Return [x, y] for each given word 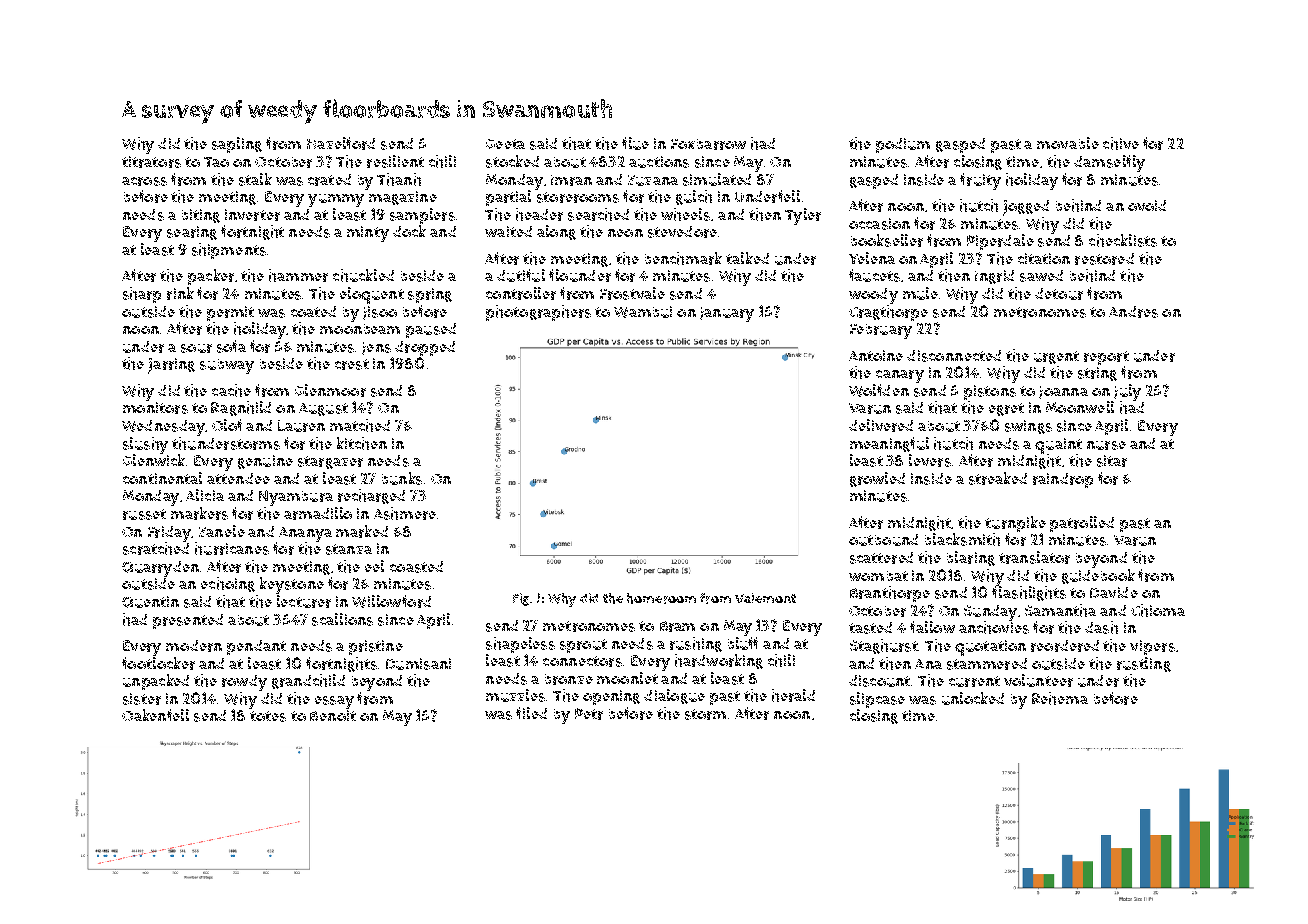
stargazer [330, 462]
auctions [659, 162]
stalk [255, 179]
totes [268, 716]
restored [1104, 259]
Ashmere [405, 513]
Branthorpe [890, 594]
